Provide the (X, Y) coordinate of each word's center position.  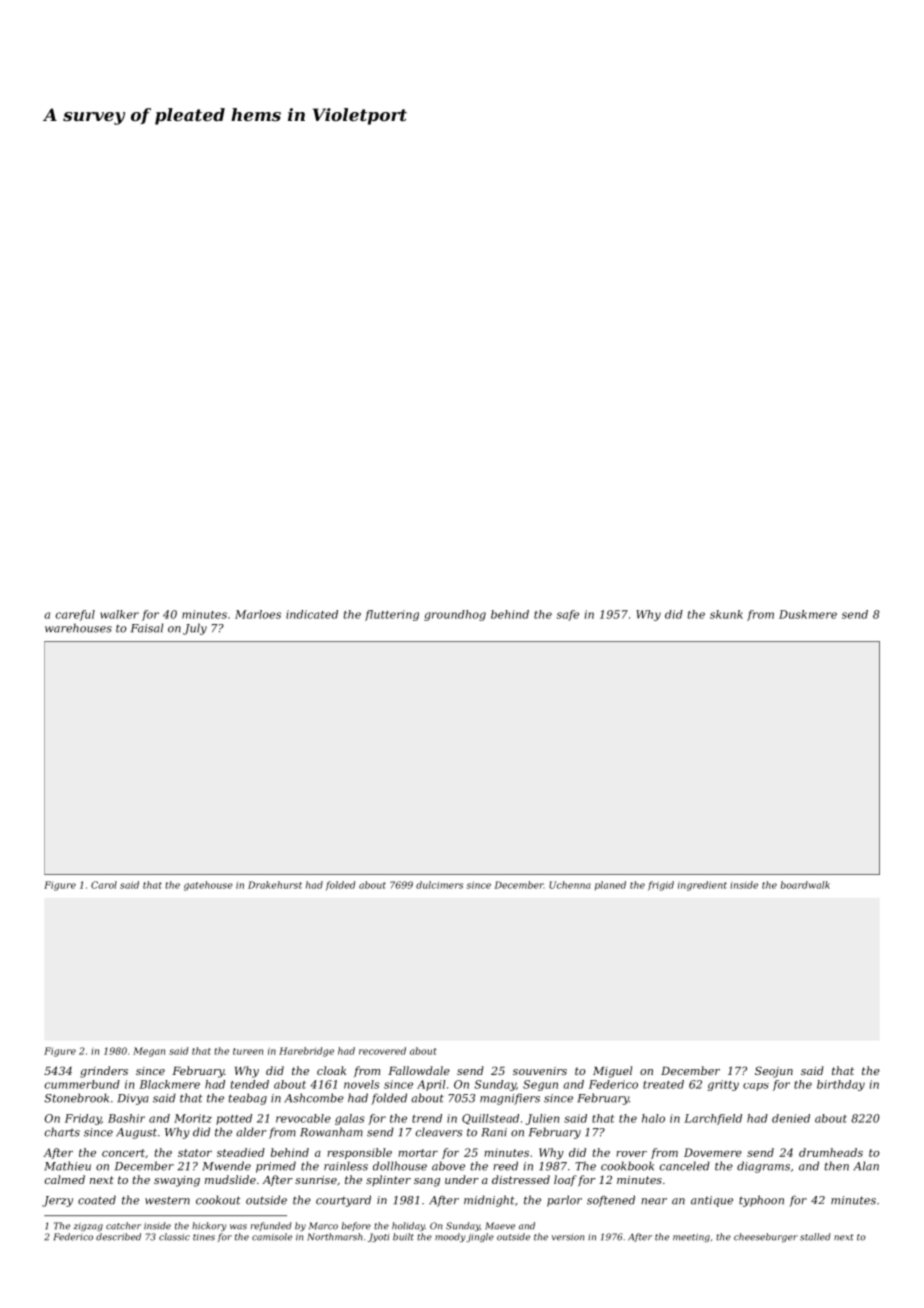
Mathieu (67, 1166)
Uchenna (570, 885)
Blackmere (169, 1084)
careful (75, 615)
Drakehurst (275, 885)
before (356, 1226)
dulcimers (439, 885)
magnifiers (510, 1099)
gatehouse (208, 886)
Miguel (612, 1072)
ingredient (702, 886)
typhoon (761, 1201)
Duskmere (808, 614)
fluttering (392, 615)
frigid (661, 886)
